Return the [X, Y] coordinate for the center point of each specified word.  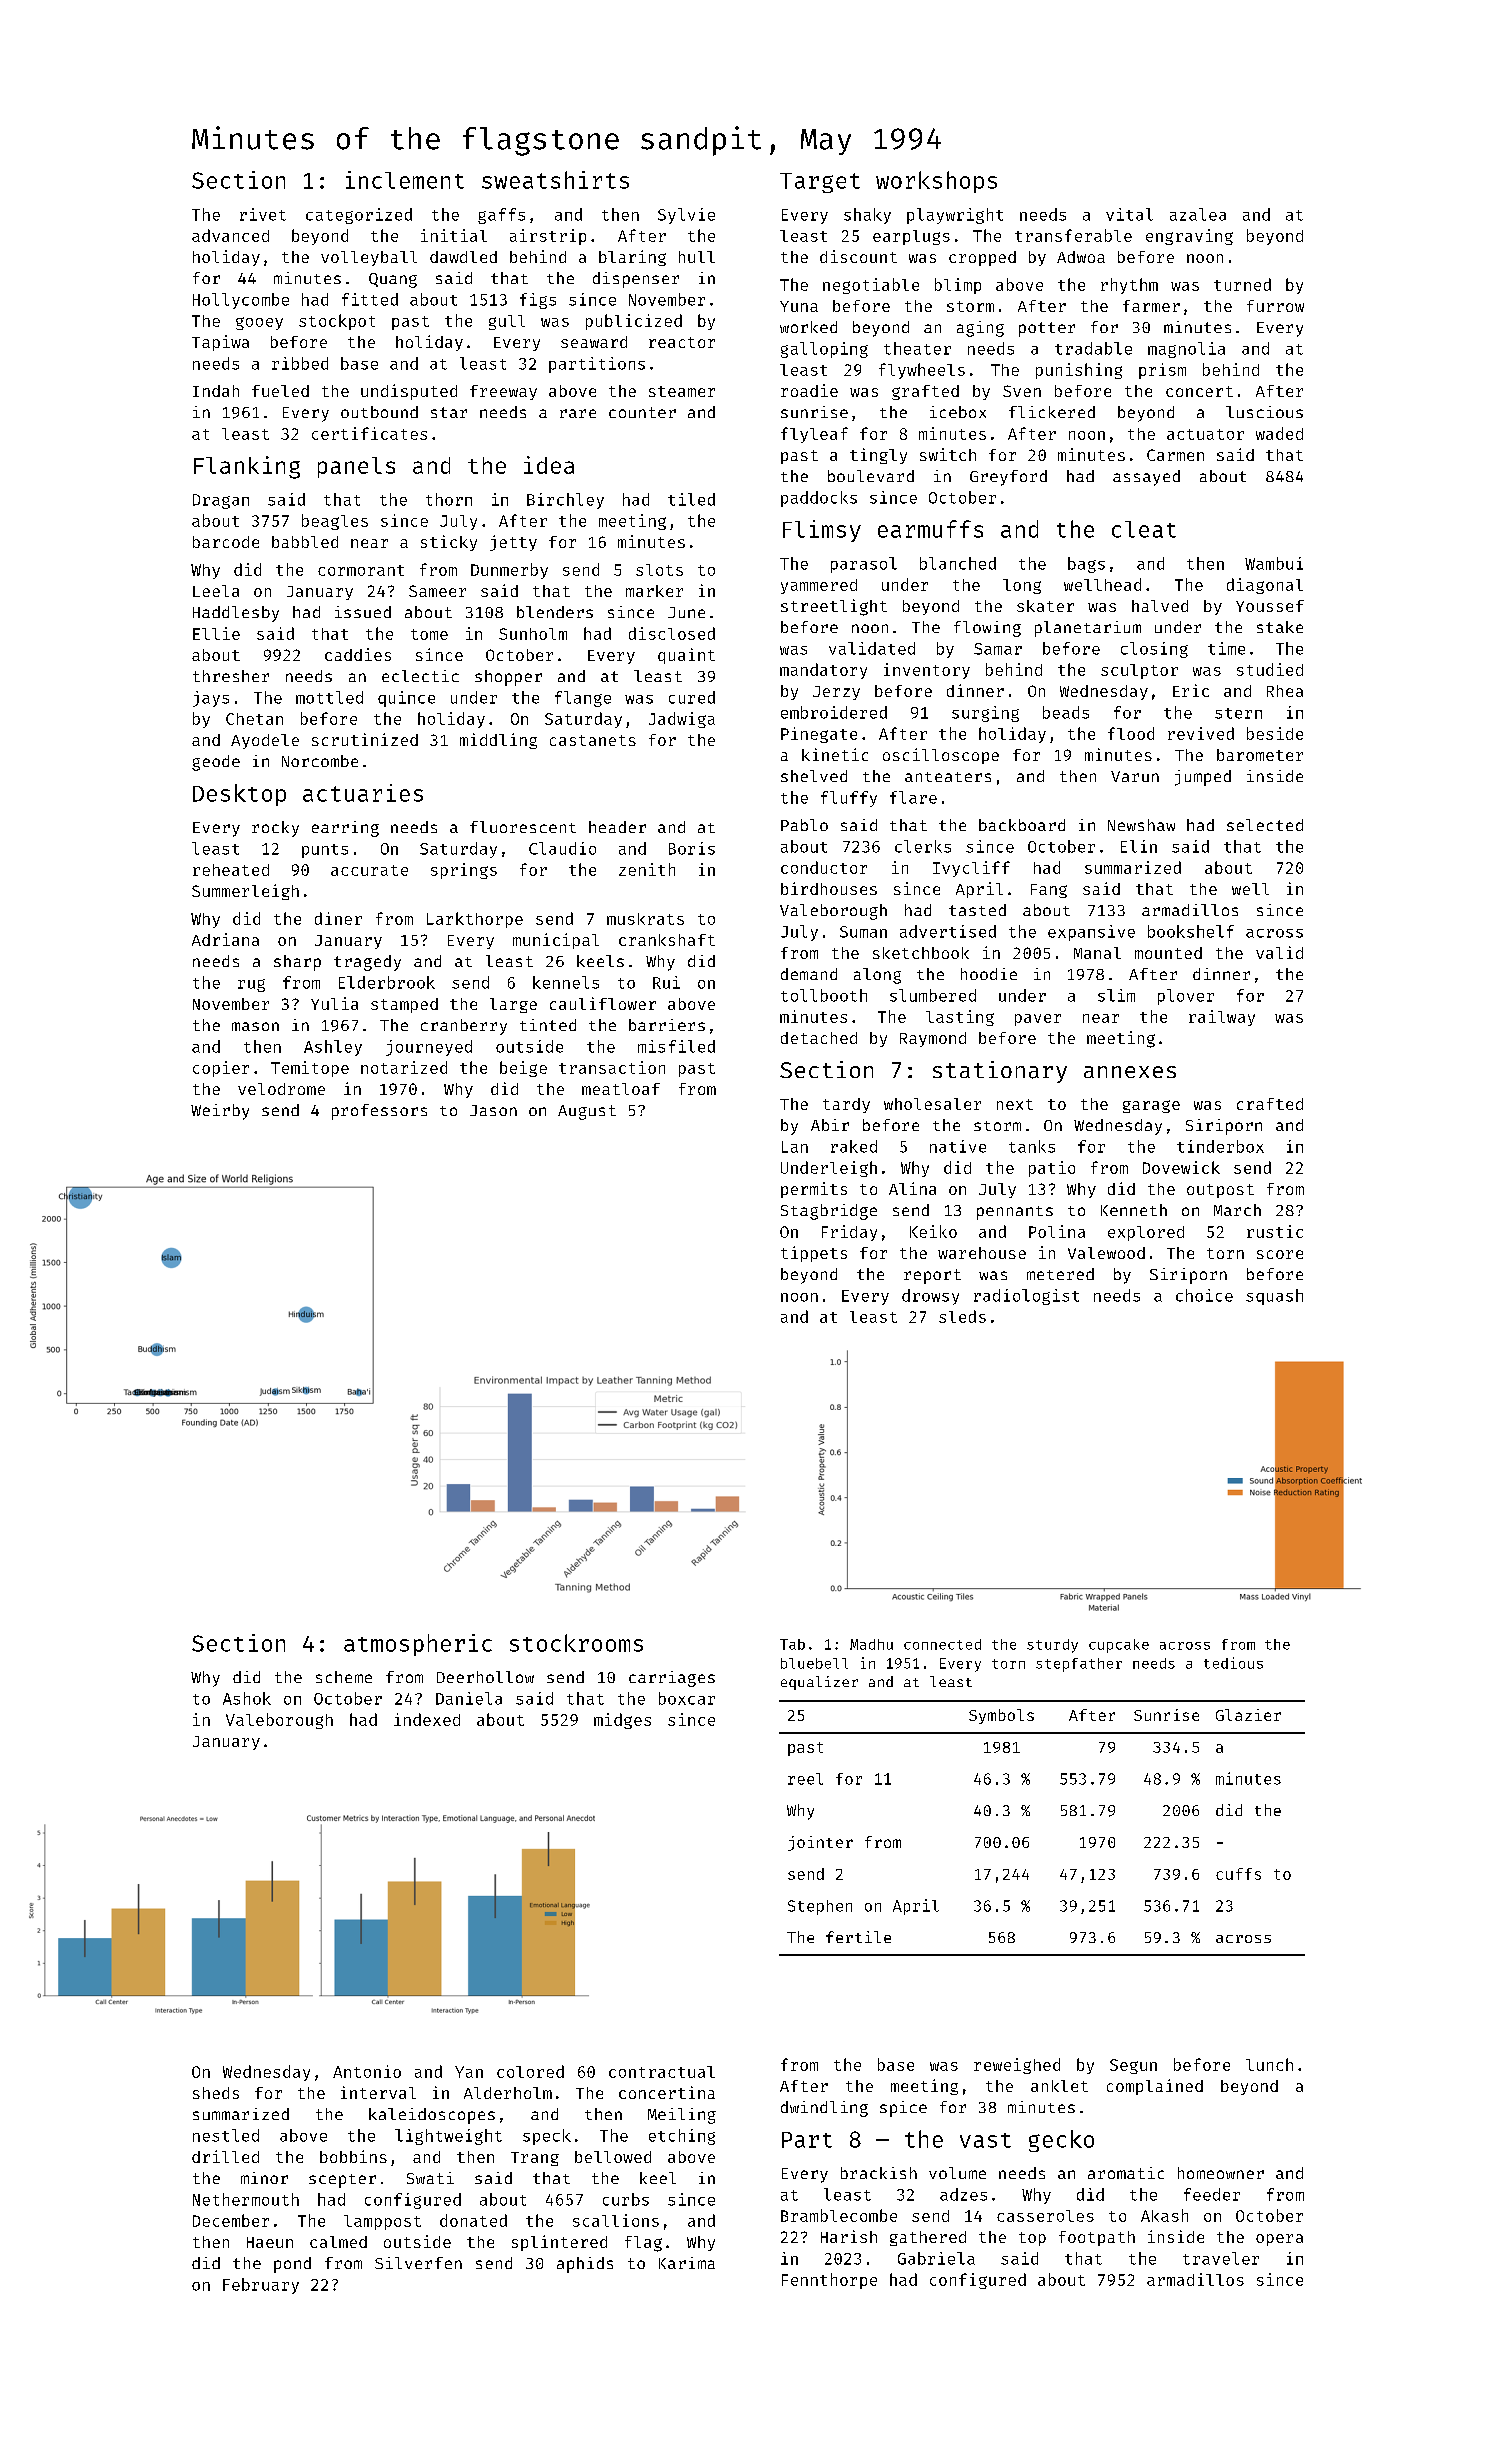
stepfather [1079, 1665]
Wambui [1274, 563]
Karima [687, 2263]
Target [820, 183]
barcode [226, 542]
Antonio [367, 2071]
